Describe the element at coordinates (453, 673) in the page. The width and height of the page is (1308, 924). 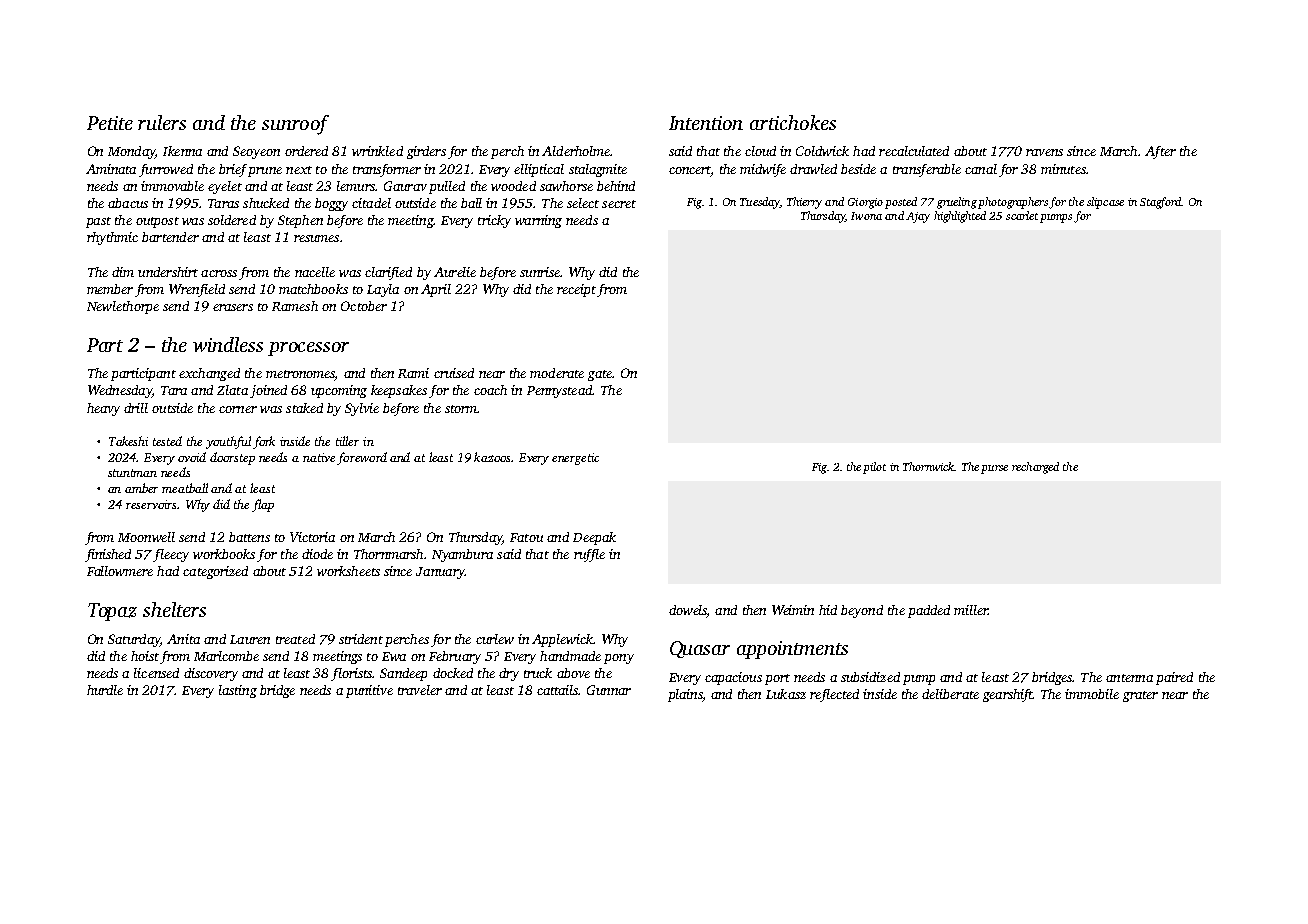
I see `docked` at that location.
